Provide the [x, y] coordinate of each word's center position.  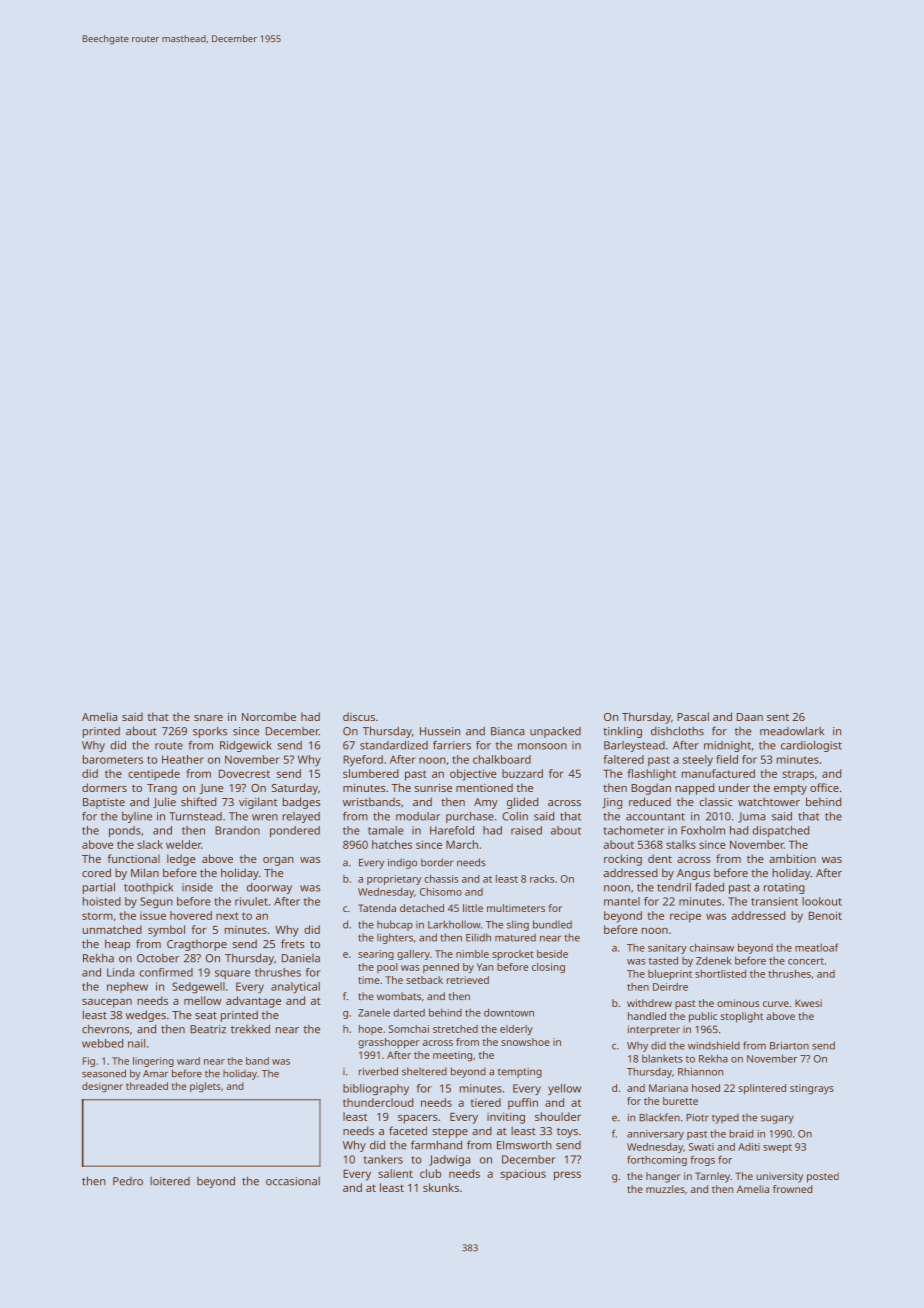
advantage [253, 1002]
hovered [191, 915]
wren [265, 817]
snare [208, 718]
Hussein [440, 731]
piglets [205, 1087]
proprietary [394, 880]
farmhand [436, 1145]
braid [741, 1133]
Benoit [825, 915]
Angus [693, 874]
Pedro [128, 1181]
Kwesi [808, 1003]
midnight [727, 746]
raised [526, 830]
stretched [455, 1029]
